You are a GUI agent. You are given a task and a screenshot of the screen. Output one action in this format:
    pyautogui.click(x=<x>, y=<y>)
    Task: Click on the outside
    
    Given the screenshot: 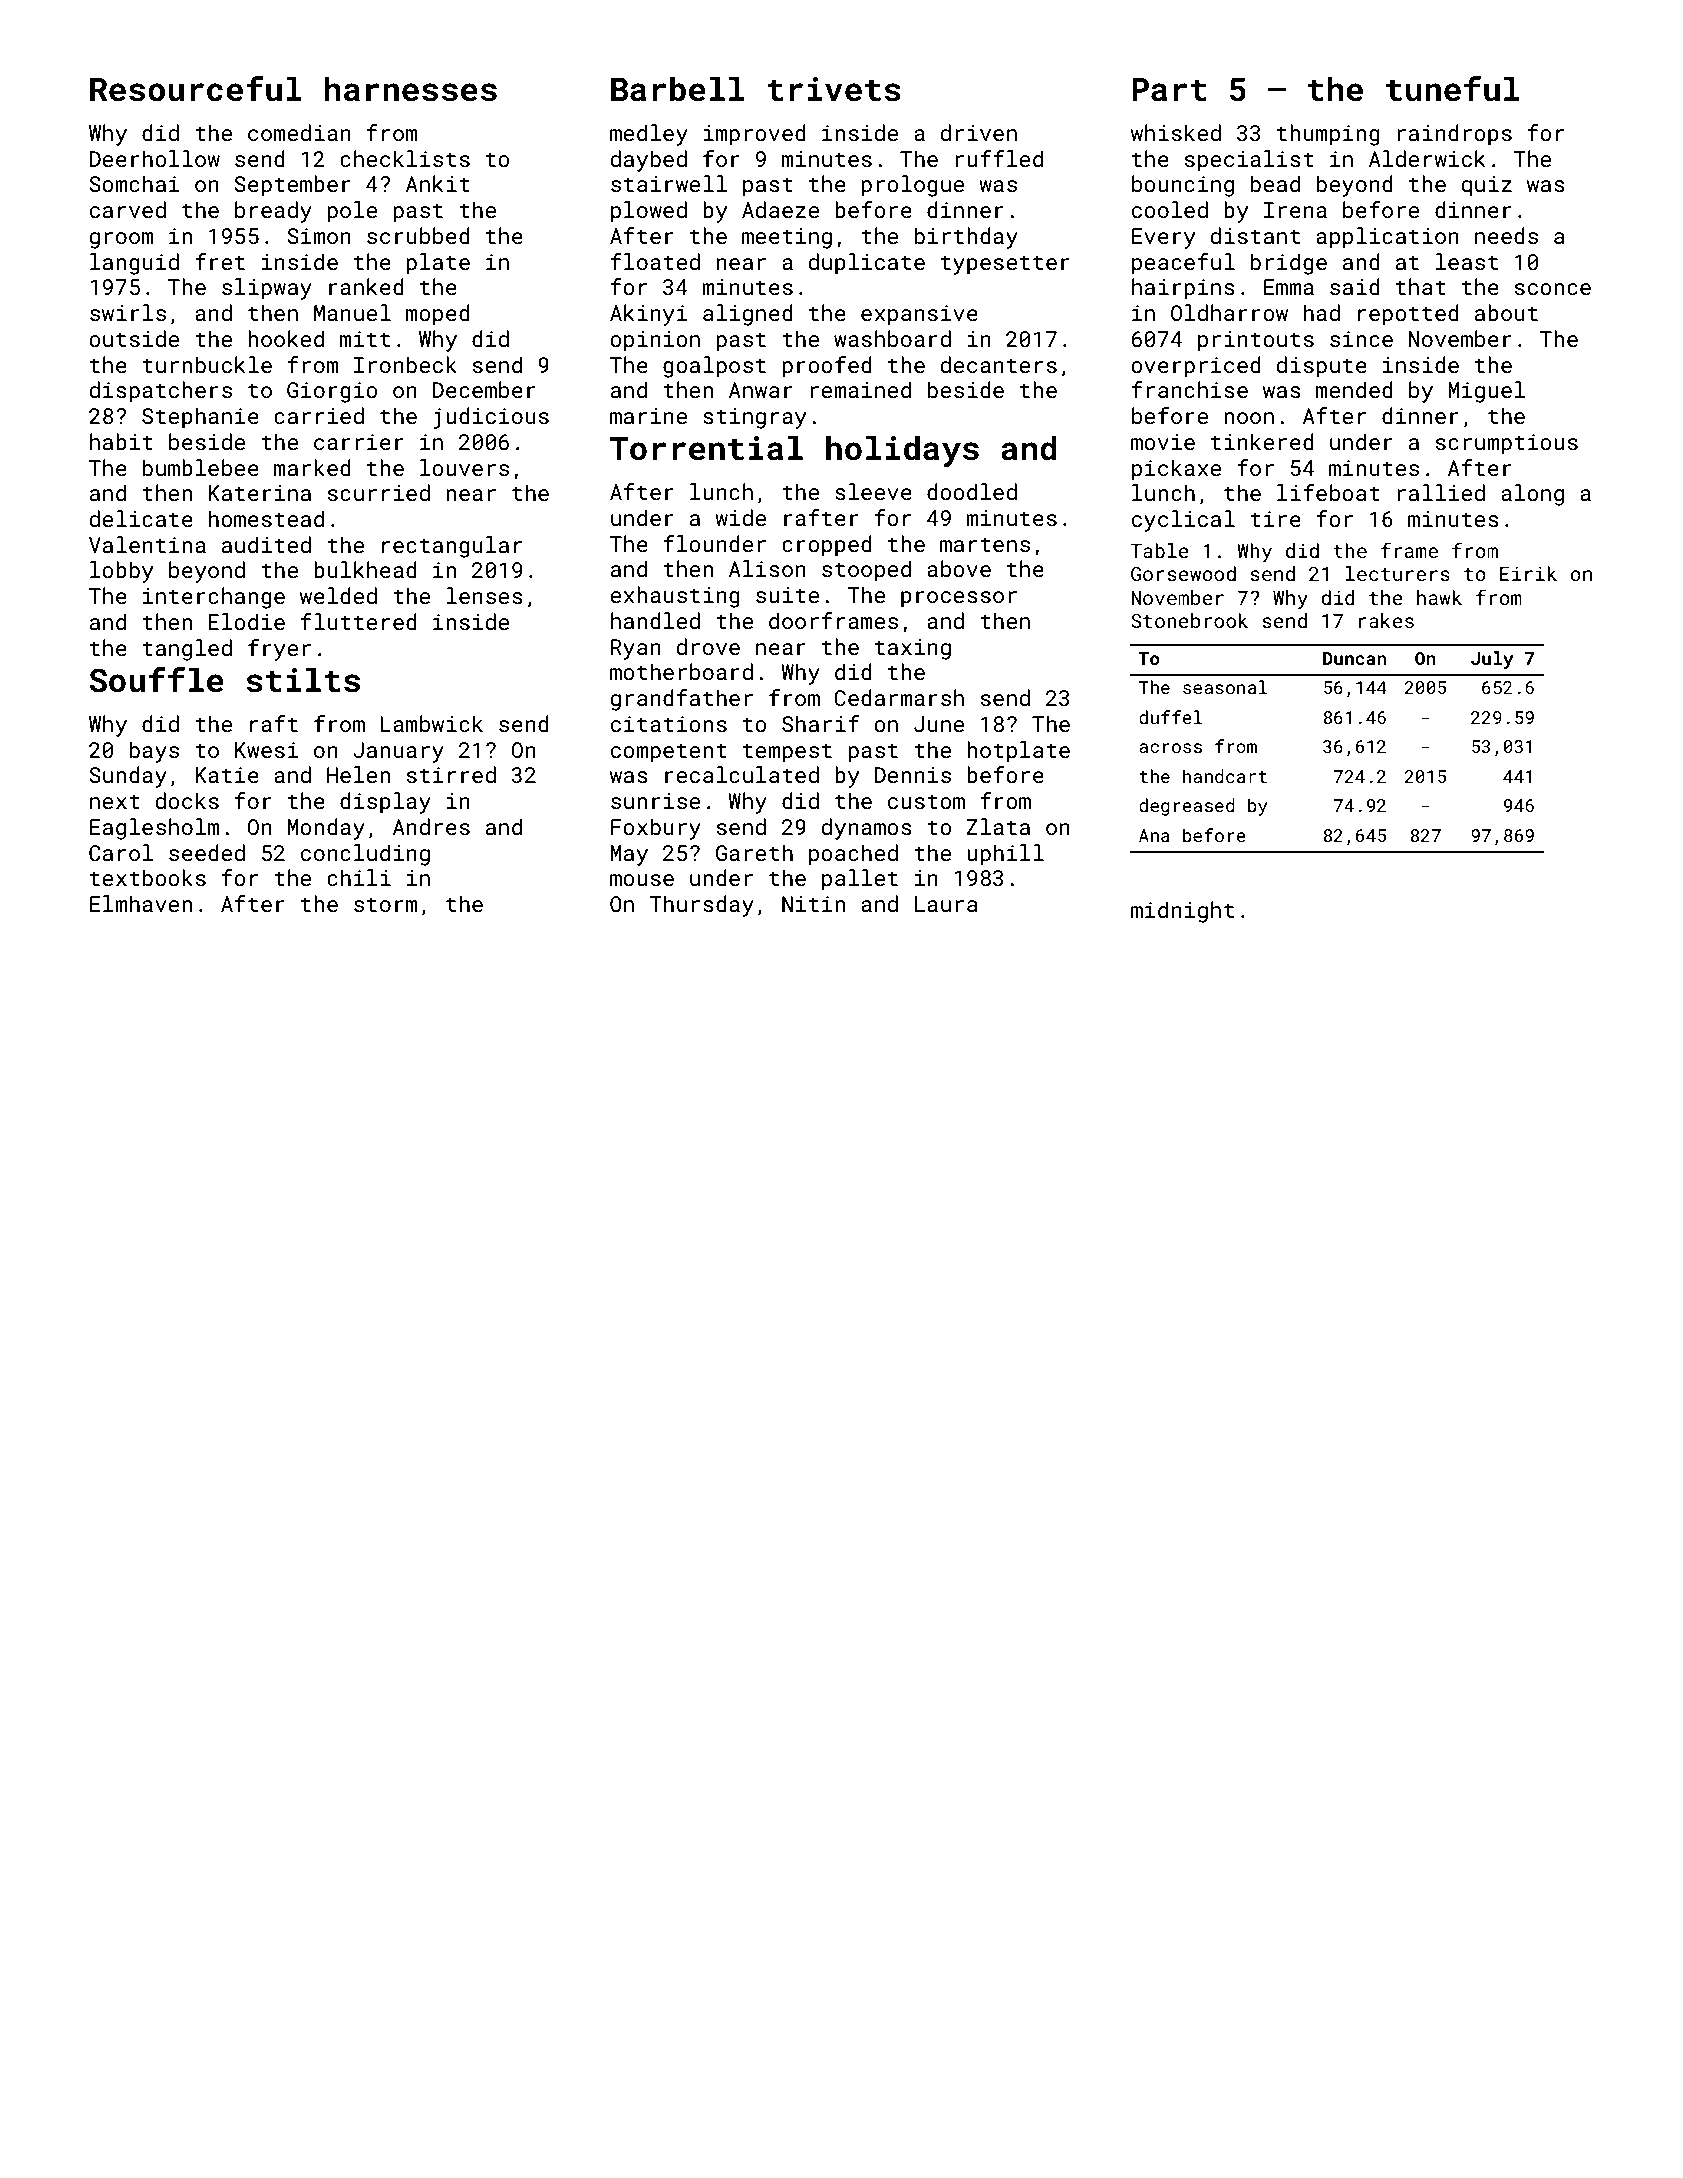 What is the action you would take?
    pyautogui.click(x=134, y=338)
